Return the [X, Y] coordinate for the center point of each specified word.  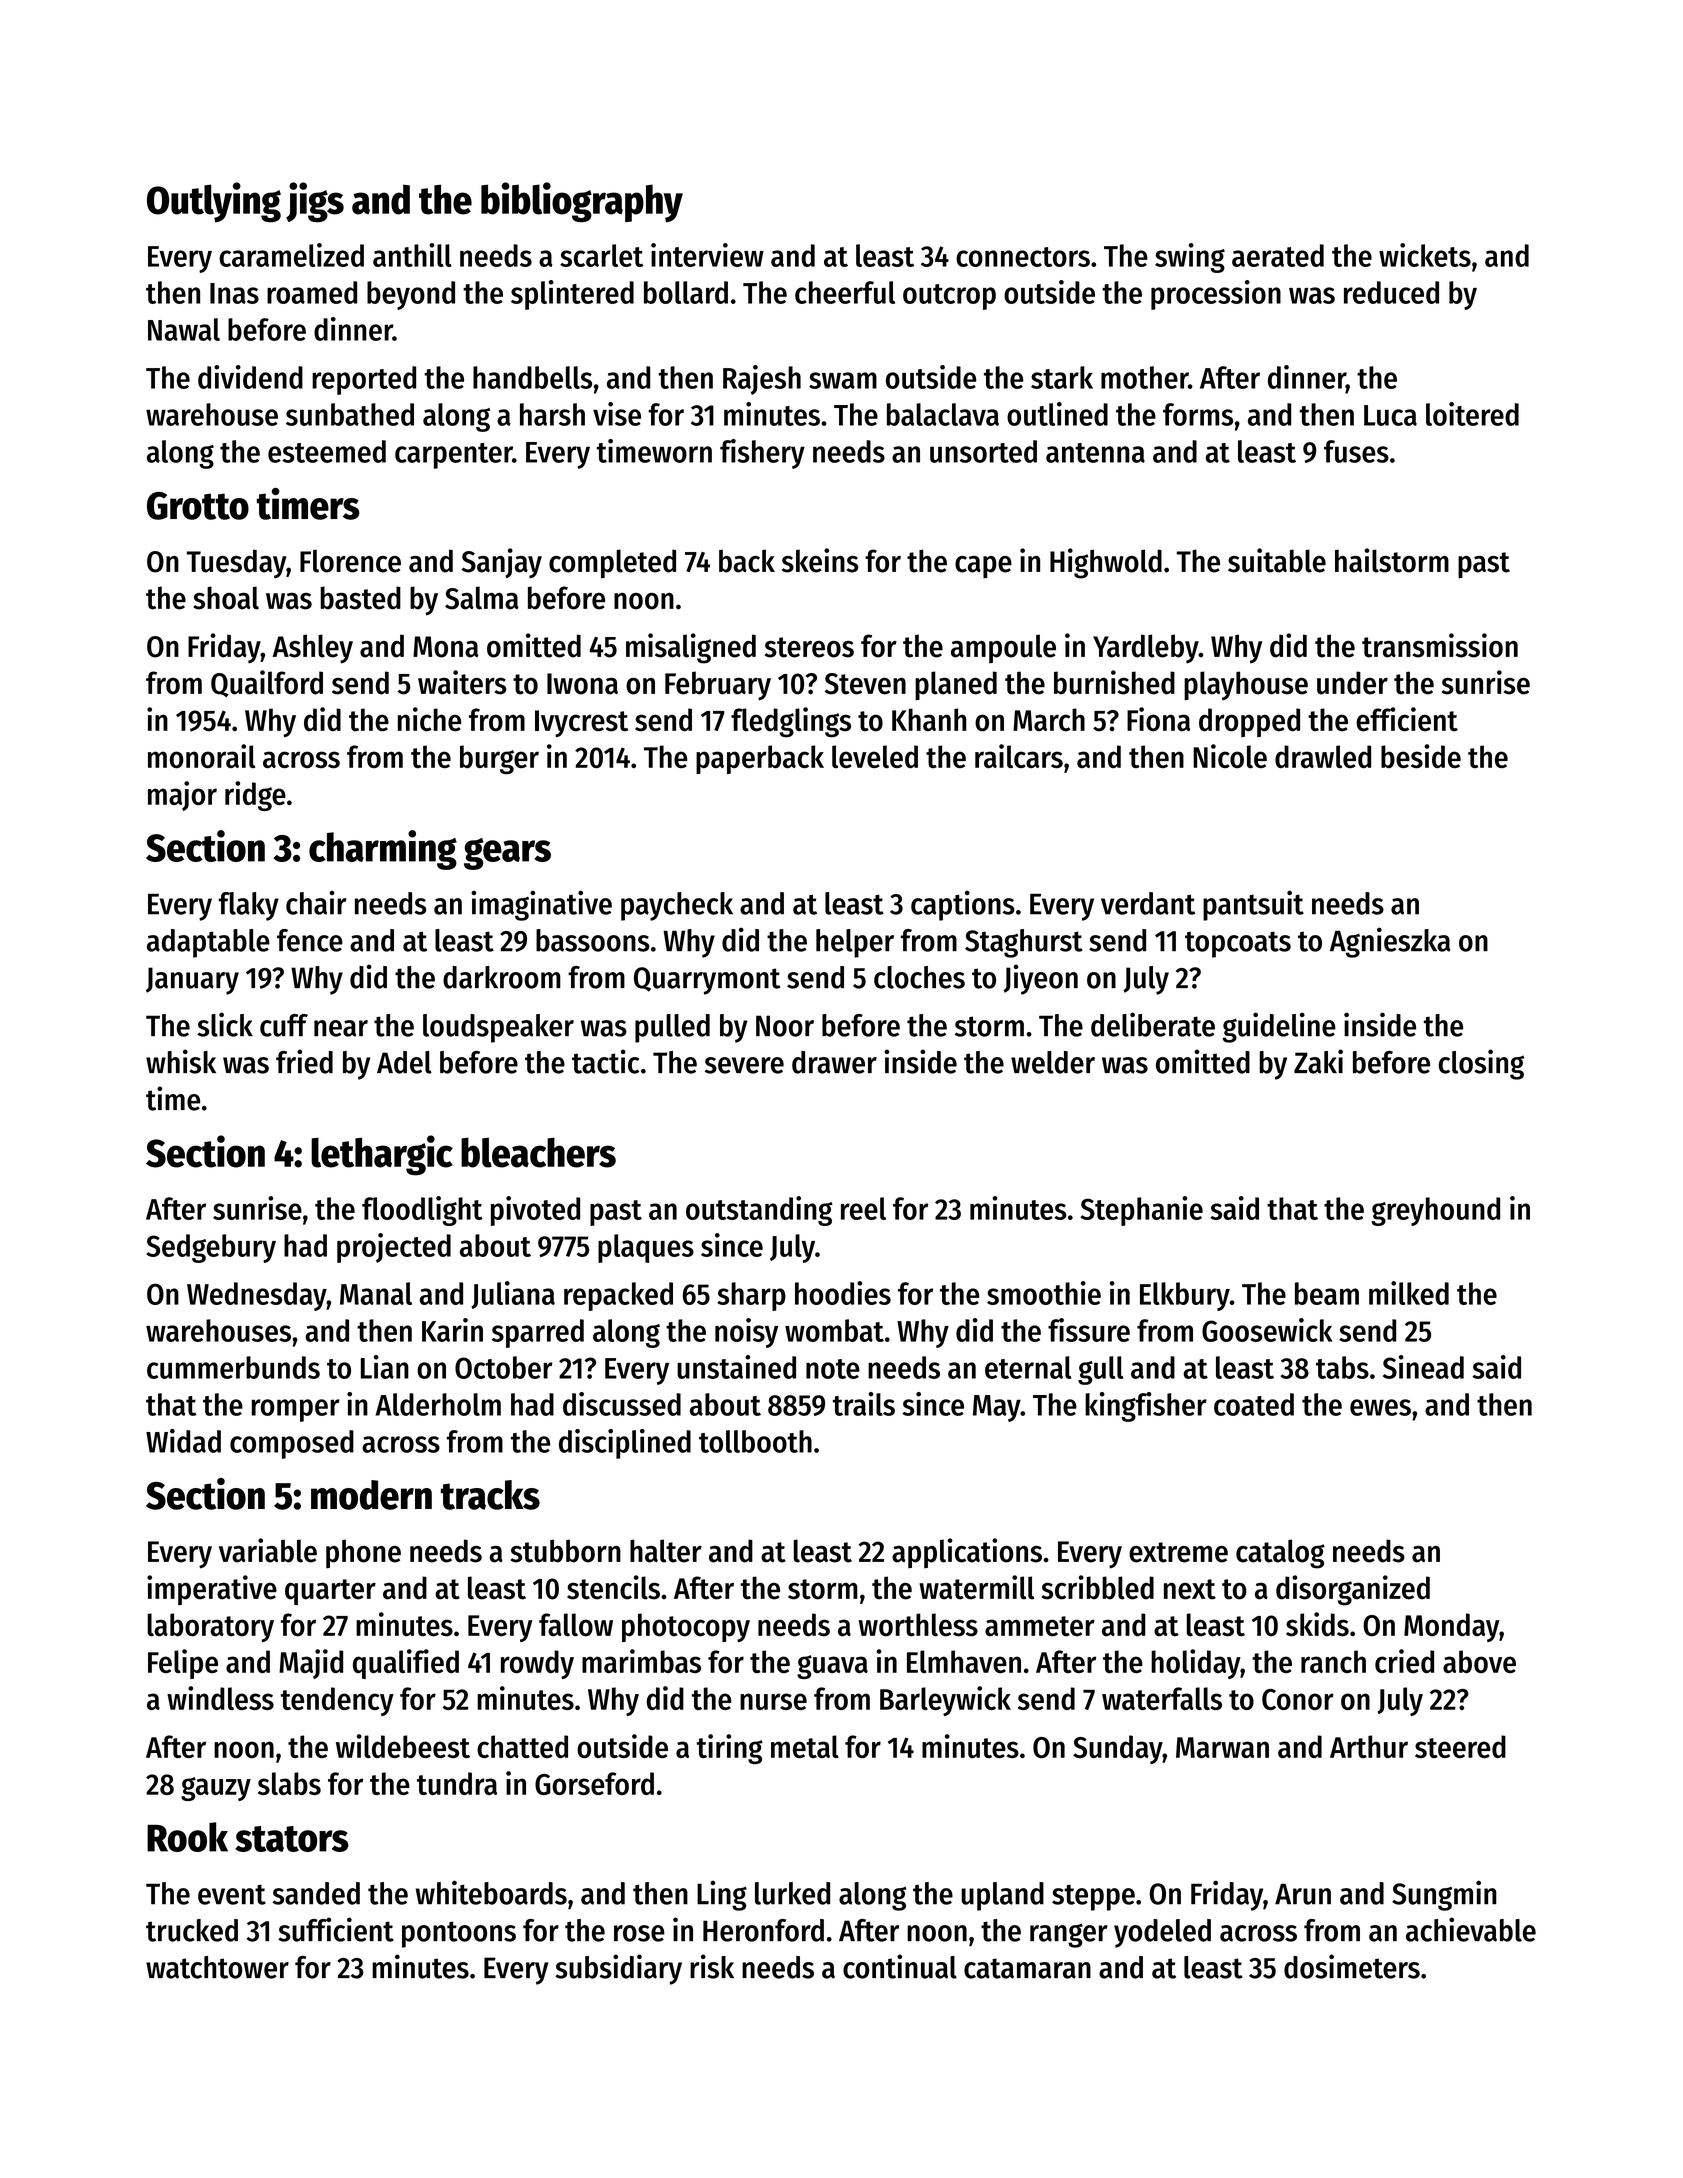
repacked [618, 1296]
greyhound [1435, 1211]
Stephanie [1141, 1211]
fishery [762, 454]
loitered [1472, 414]
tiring [730, 1749]
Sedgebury [211, 1248]
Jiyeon [1041, 979]
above [1479, 1661]
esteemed [327, 451]
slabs [289, 1783]
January [192, 981]
